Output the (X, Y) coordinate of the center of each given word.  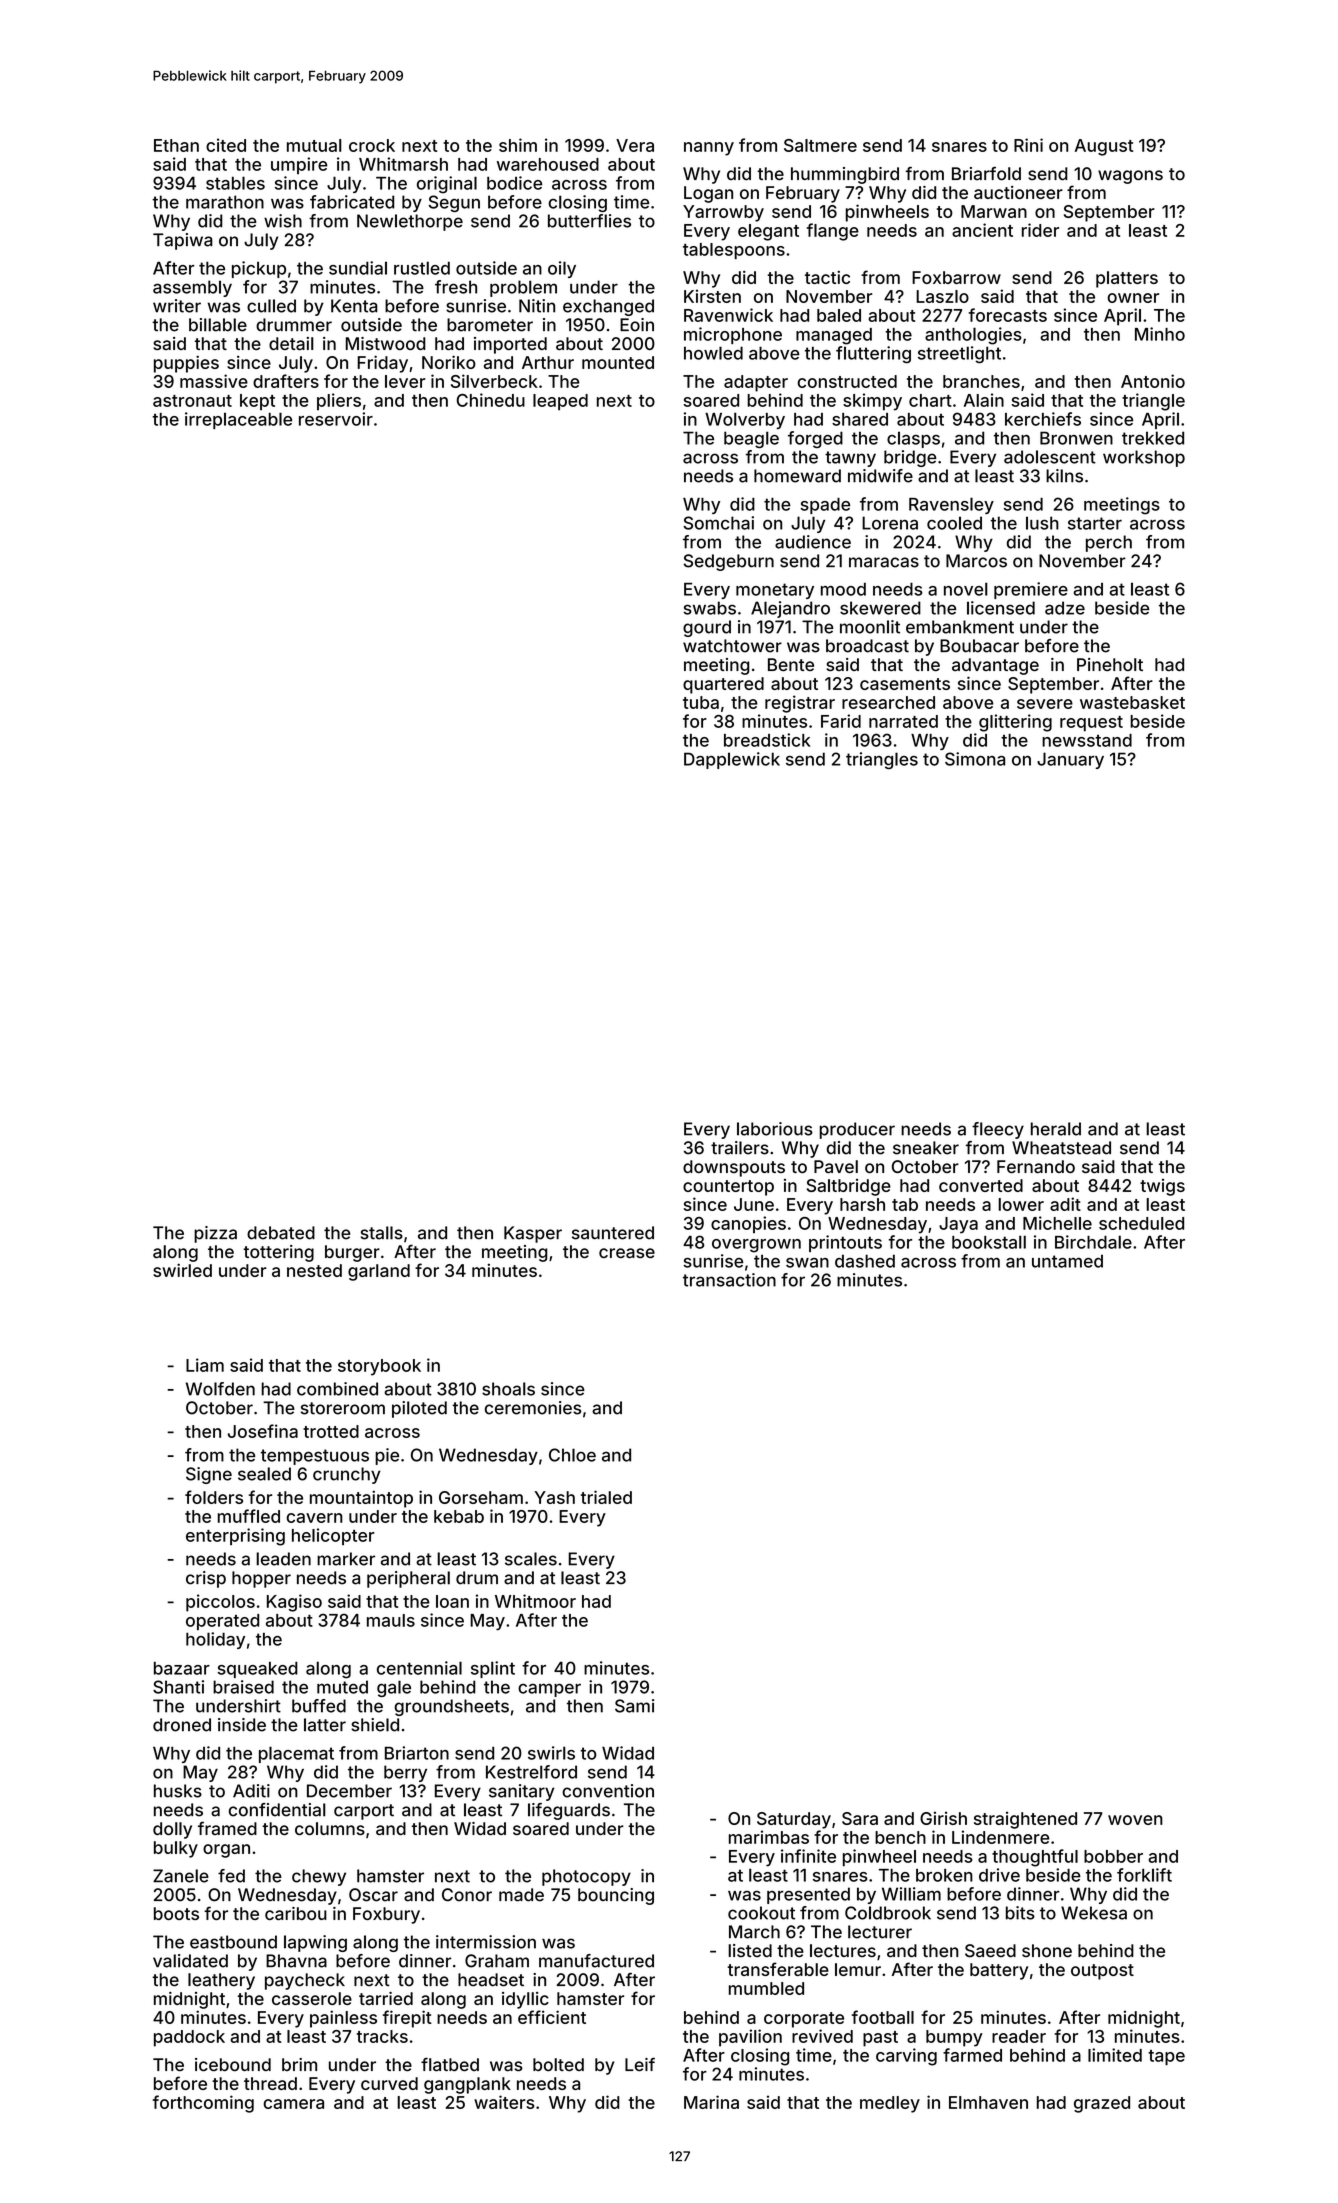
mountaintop (361, 1499)
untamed (1067, 1261)
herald (1056, 1129)
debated (281, 1233)
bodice (514, 183)
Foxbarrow (956, 277)
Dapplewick (732, 760)
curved (389, 2083)
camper (549, 1690)
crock (372, 145)
